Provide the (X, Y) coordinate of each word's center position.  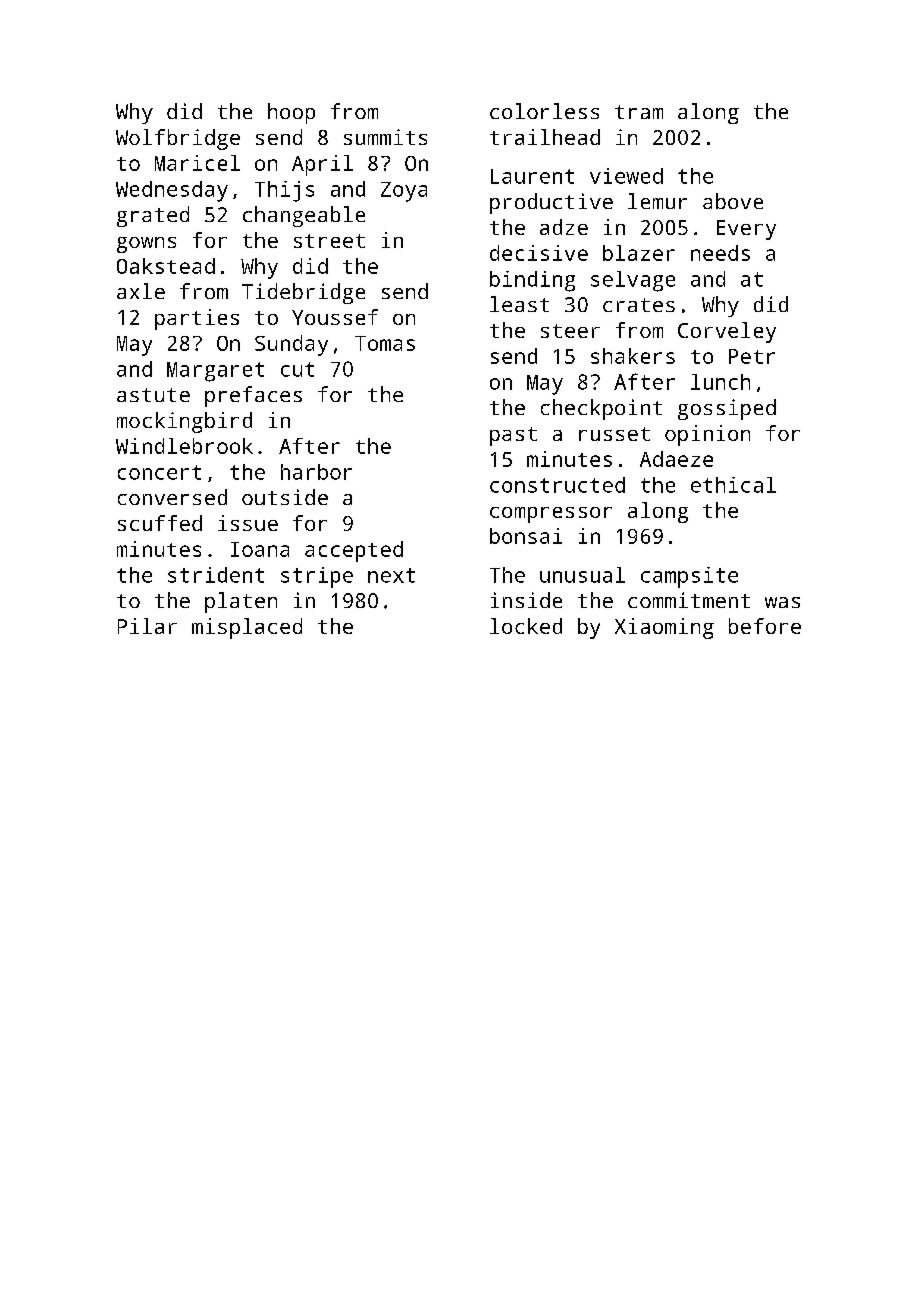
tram (639, 112)
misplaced (247, 628)
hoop (291, 113)
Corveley (727, 332)
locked (526, 626)
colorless (544, 111)
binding (532, 281)
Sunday (291, 345)
